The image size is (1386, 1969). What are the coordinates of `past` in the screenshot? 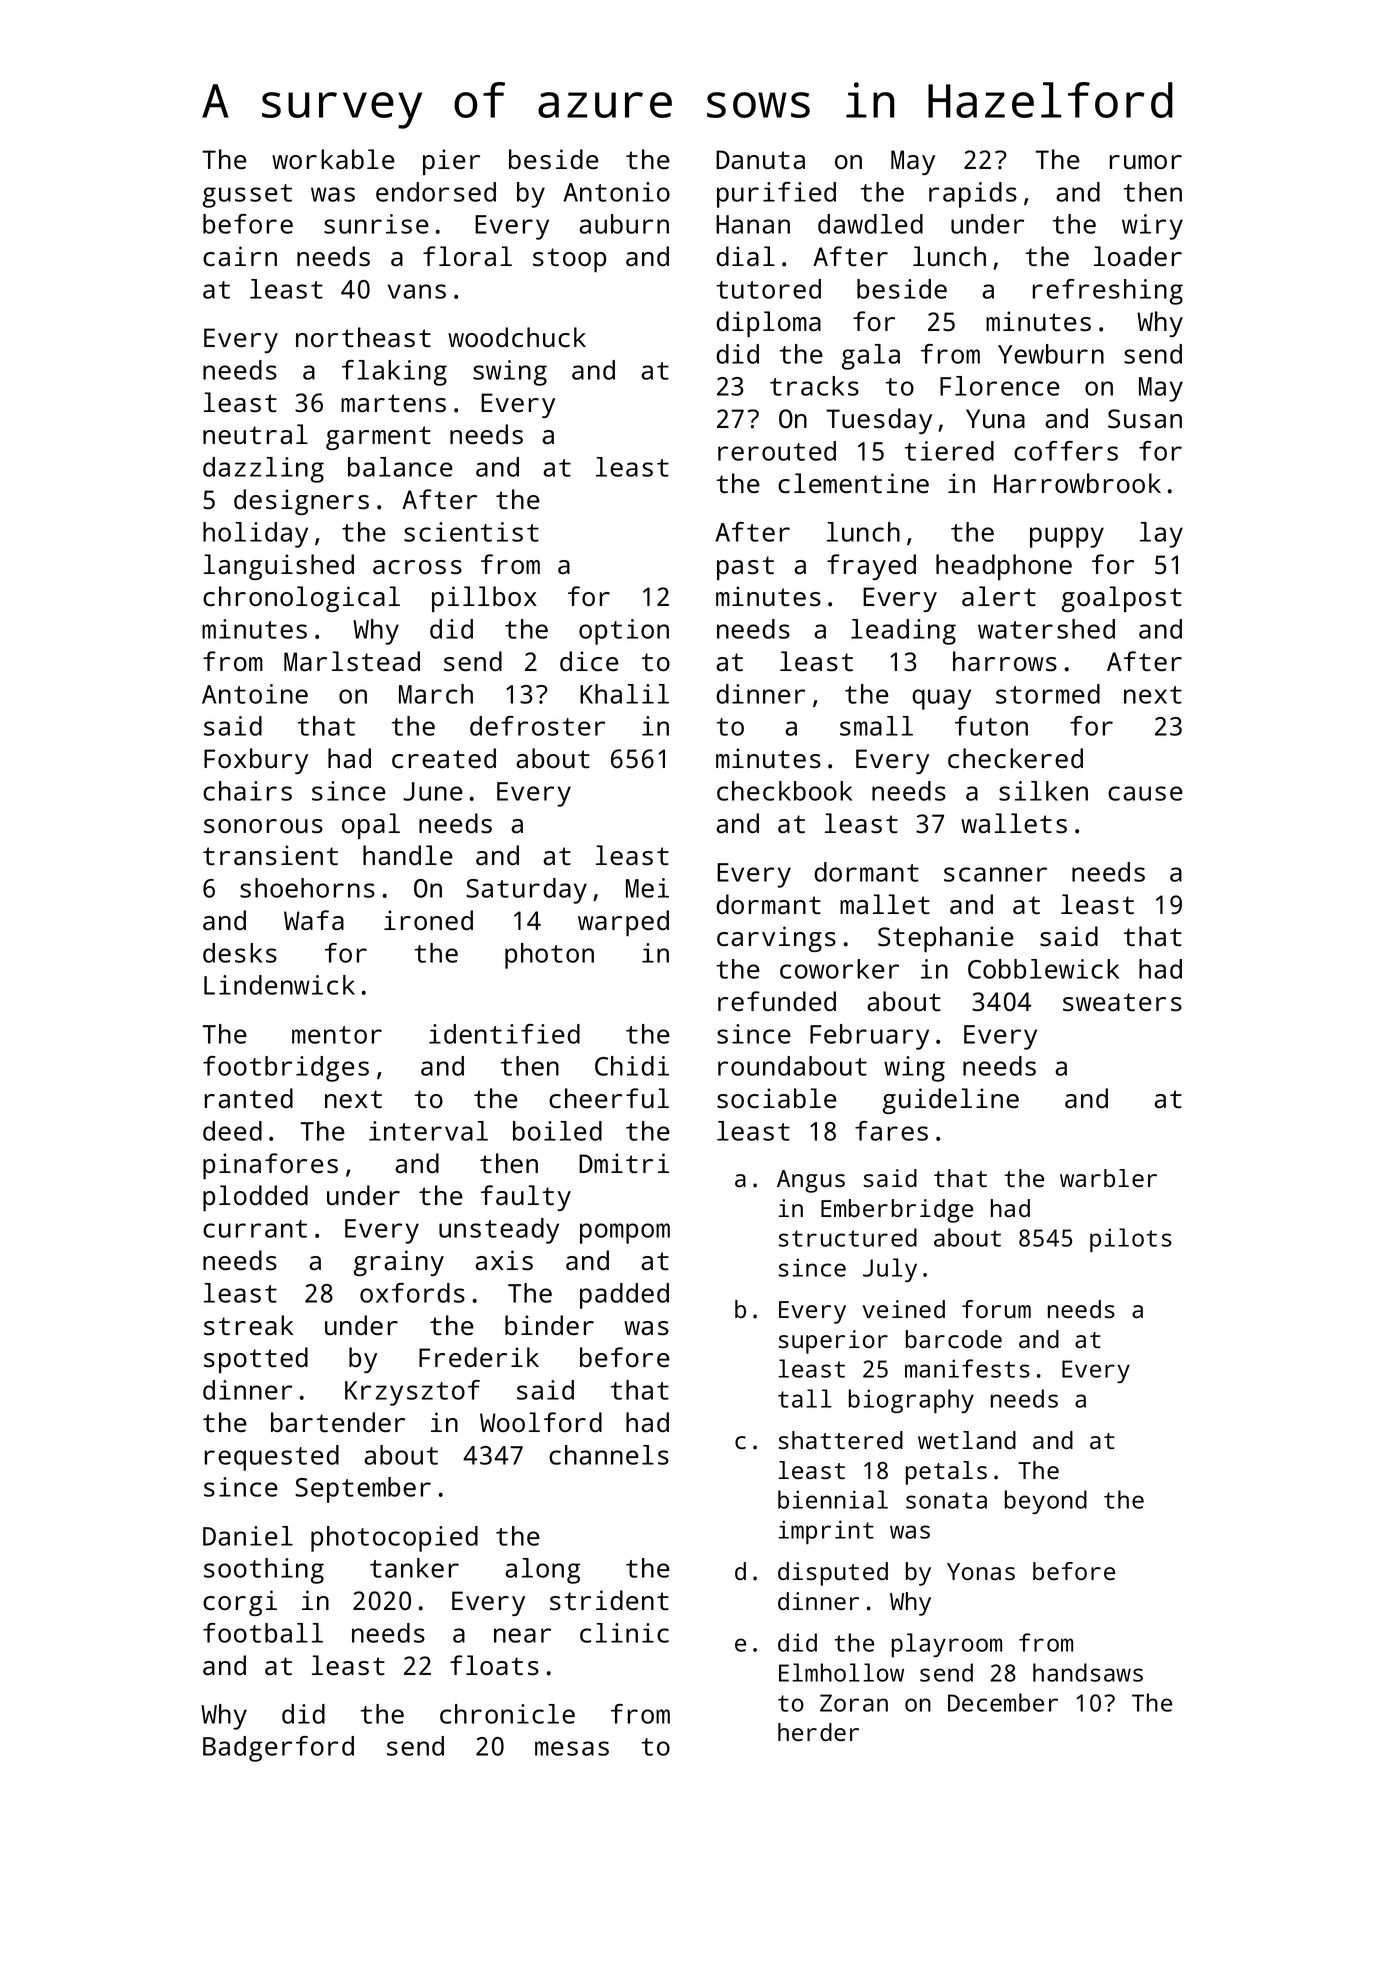 It's located at (745, 568).
